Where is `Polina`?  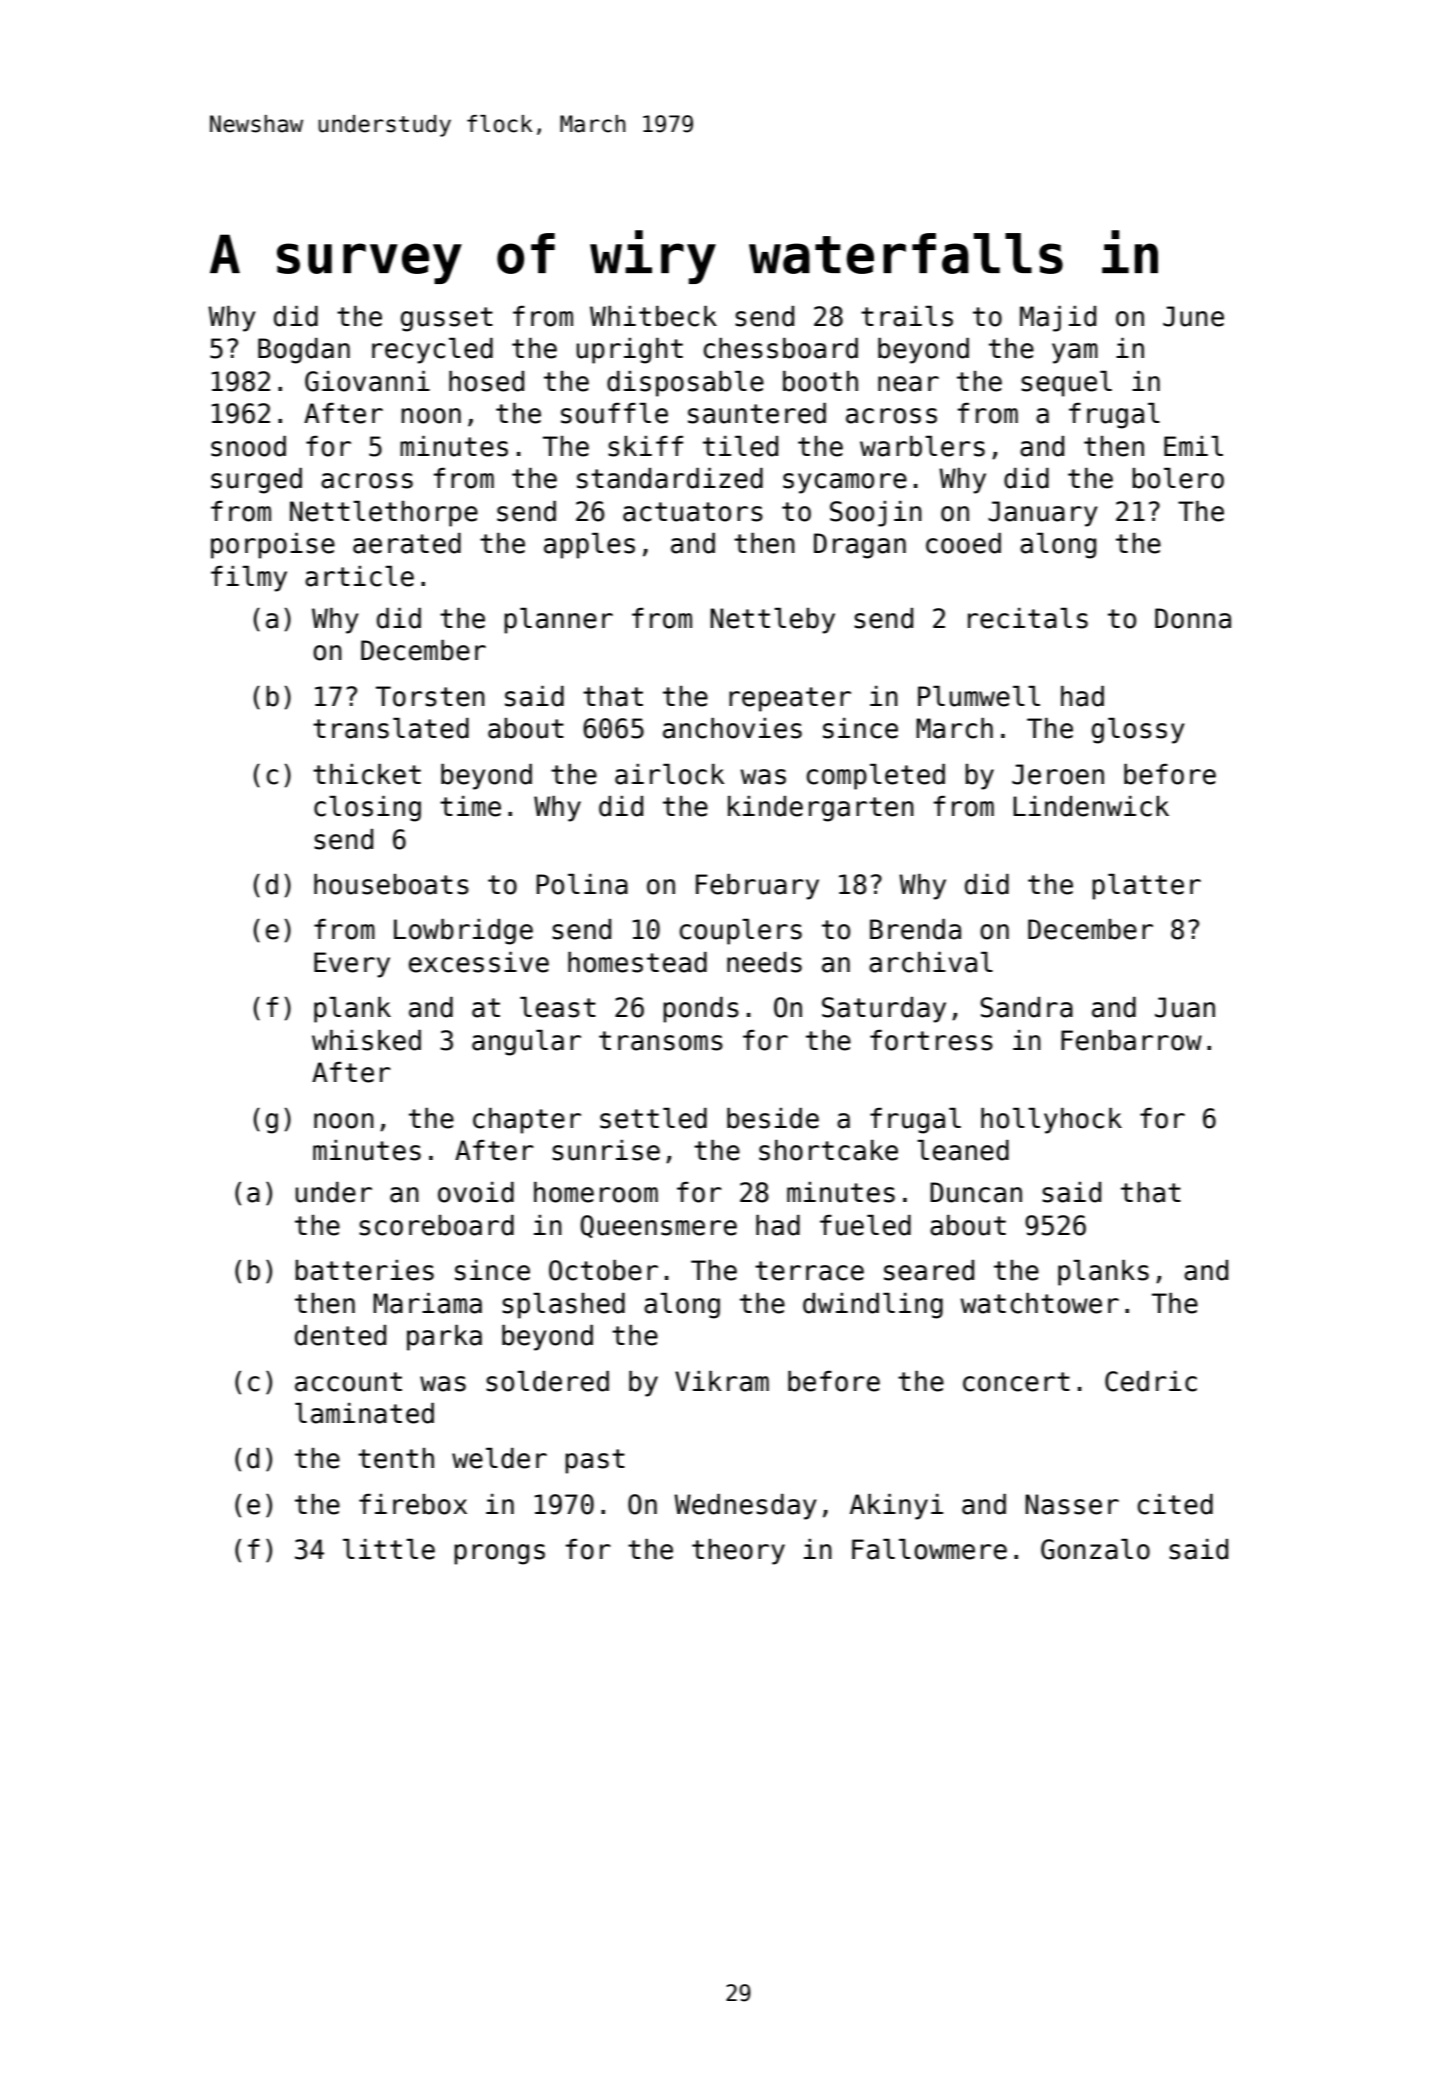
Polina is located at coordinates (582, 884).
